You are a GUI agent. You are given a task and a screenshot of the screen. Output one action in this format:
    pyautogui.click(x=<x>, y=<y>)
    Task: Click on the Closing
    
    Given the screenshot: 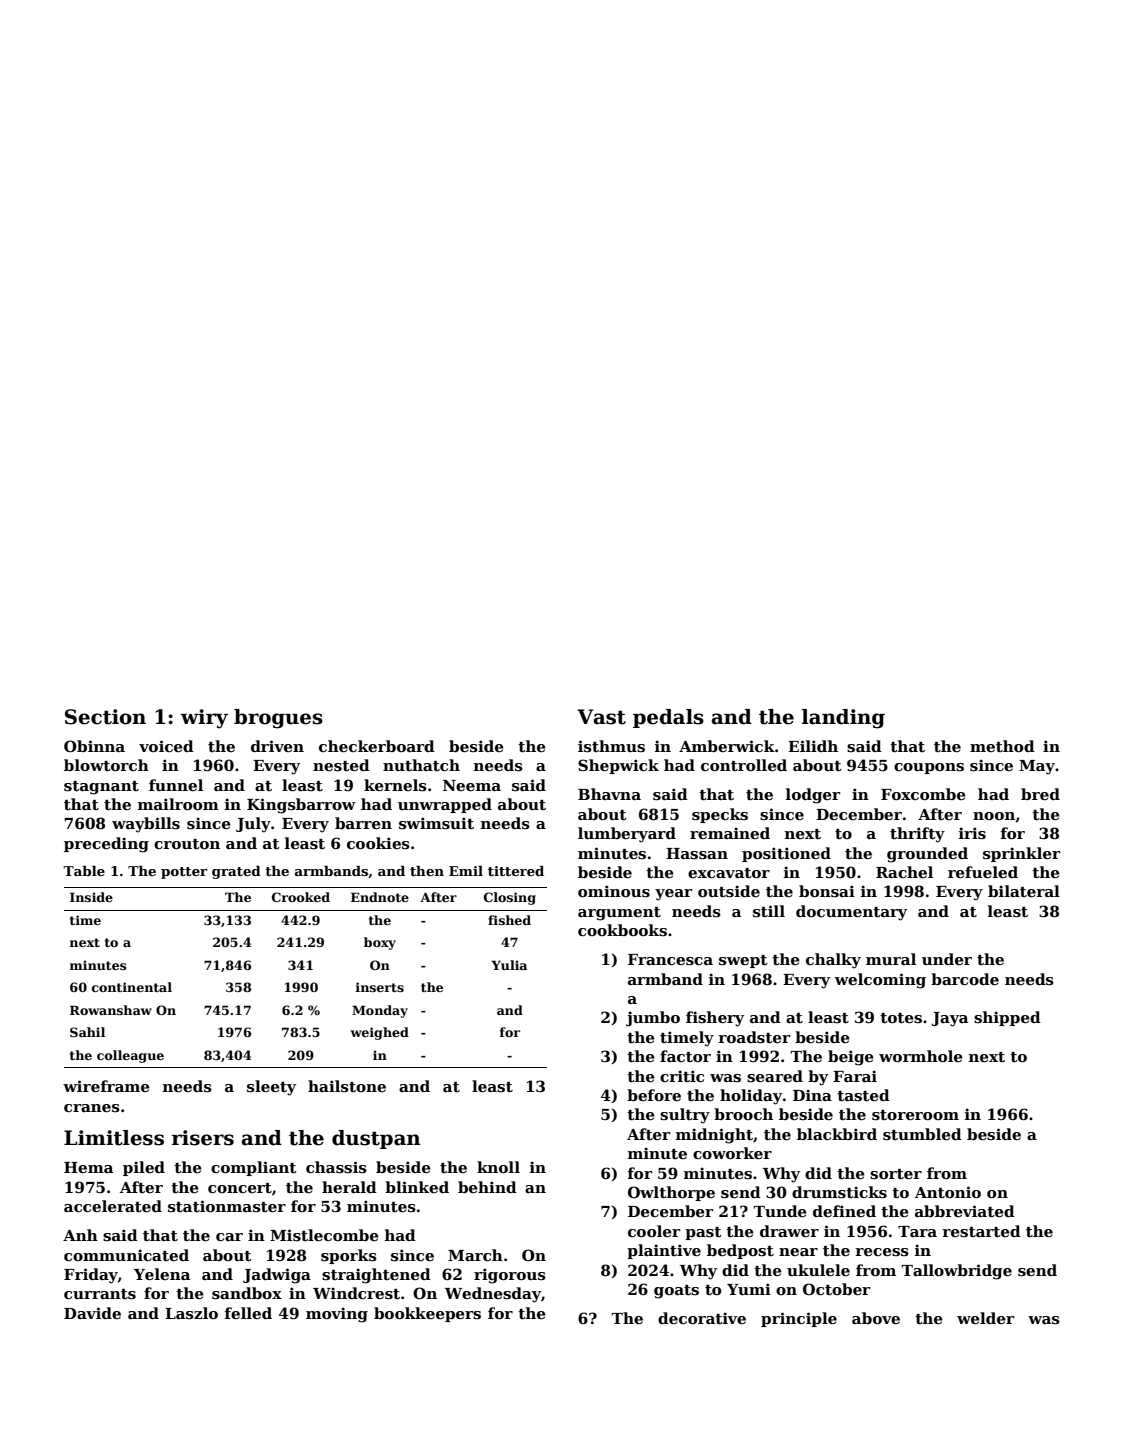 What is the action you would take?
    pyautogui.click(x=510, y=898)
